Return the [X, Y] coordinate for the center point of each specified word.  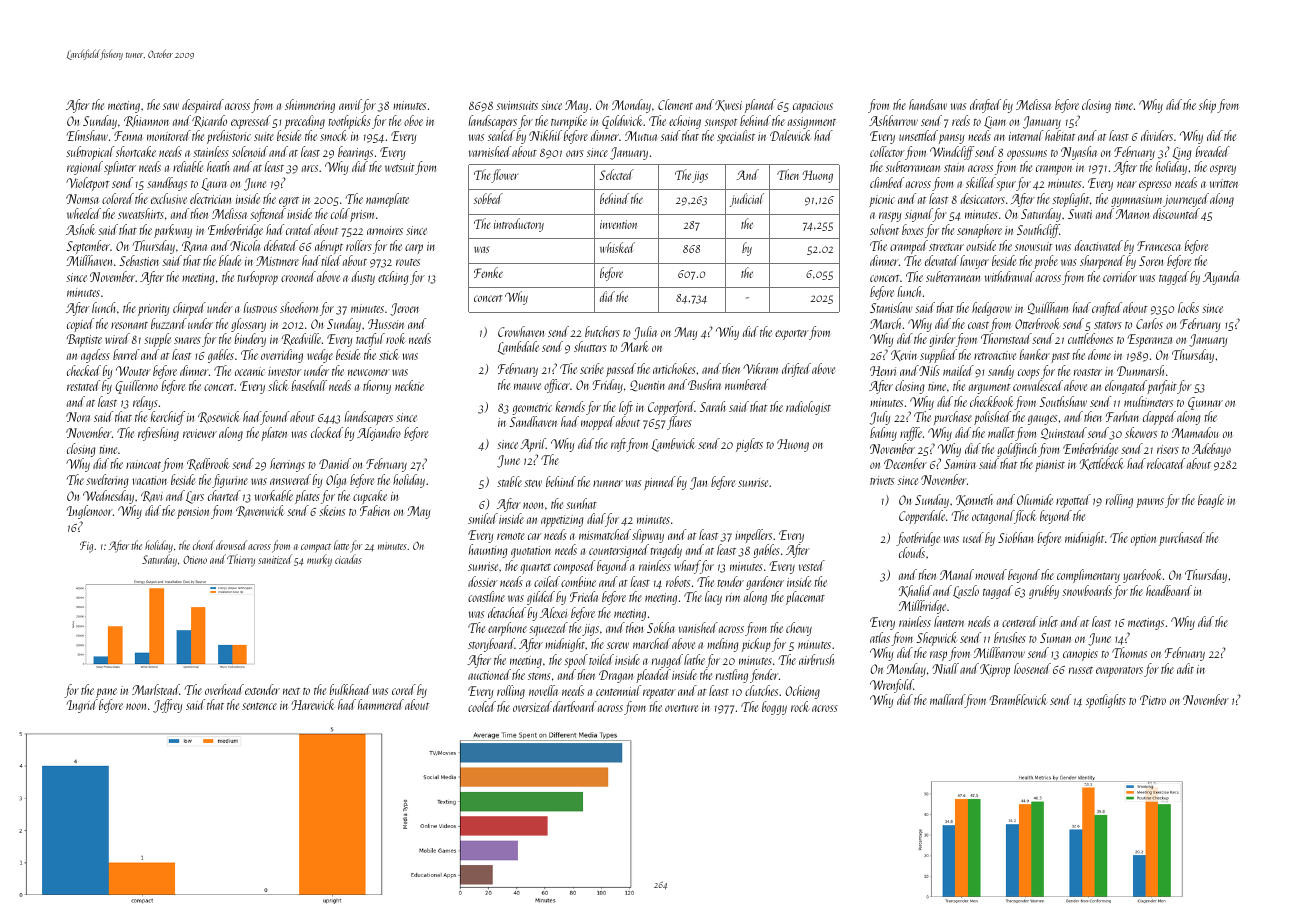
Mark [635, 346]
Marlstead [156, 689]
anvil [350, 106]
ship [1207, 106]
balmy [883, 434]
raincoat [143, 464]
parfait [1162, 387]
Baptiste [84, 340]
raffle [911, 434]
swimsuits [517, 105]
